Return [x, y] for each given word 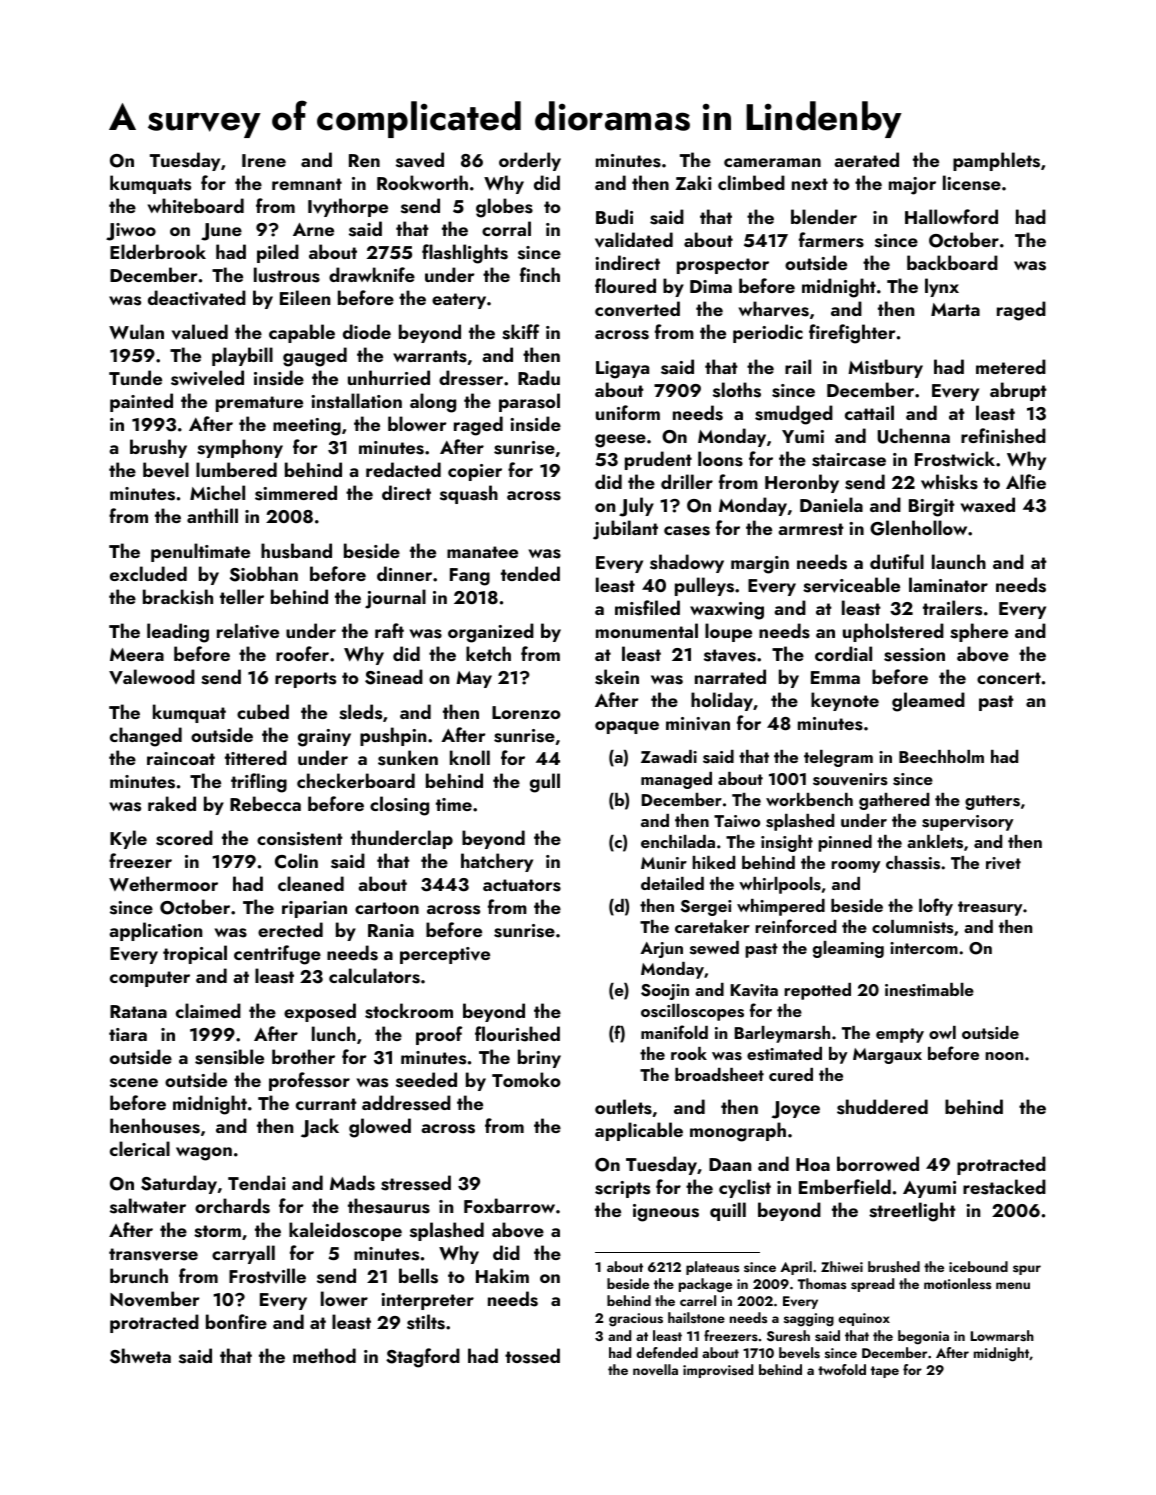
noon [1004, 1056]
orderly [530, 161]
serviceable [851, 585]
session [914, 655]
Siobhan [264, 574]
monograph [738, 1132]
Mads [352, 1183]
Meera [137, 654]
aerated [866, 159]
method [324, 1355]
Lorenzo [526, 712]
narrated [730, 676]
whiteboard [196, 205]
